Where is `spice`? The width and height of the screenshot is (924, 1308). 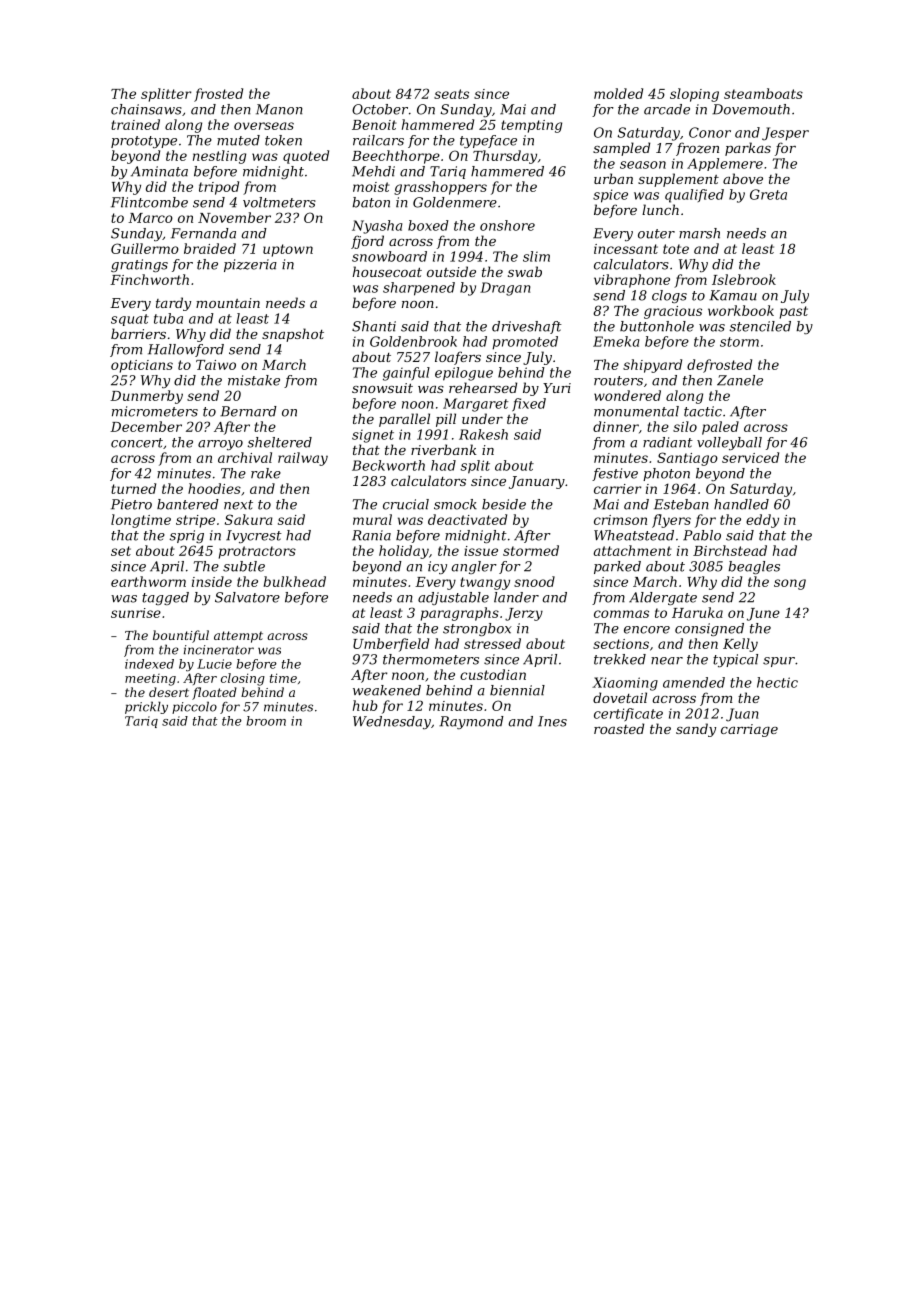 spice is located at coordinates (610, 196).
